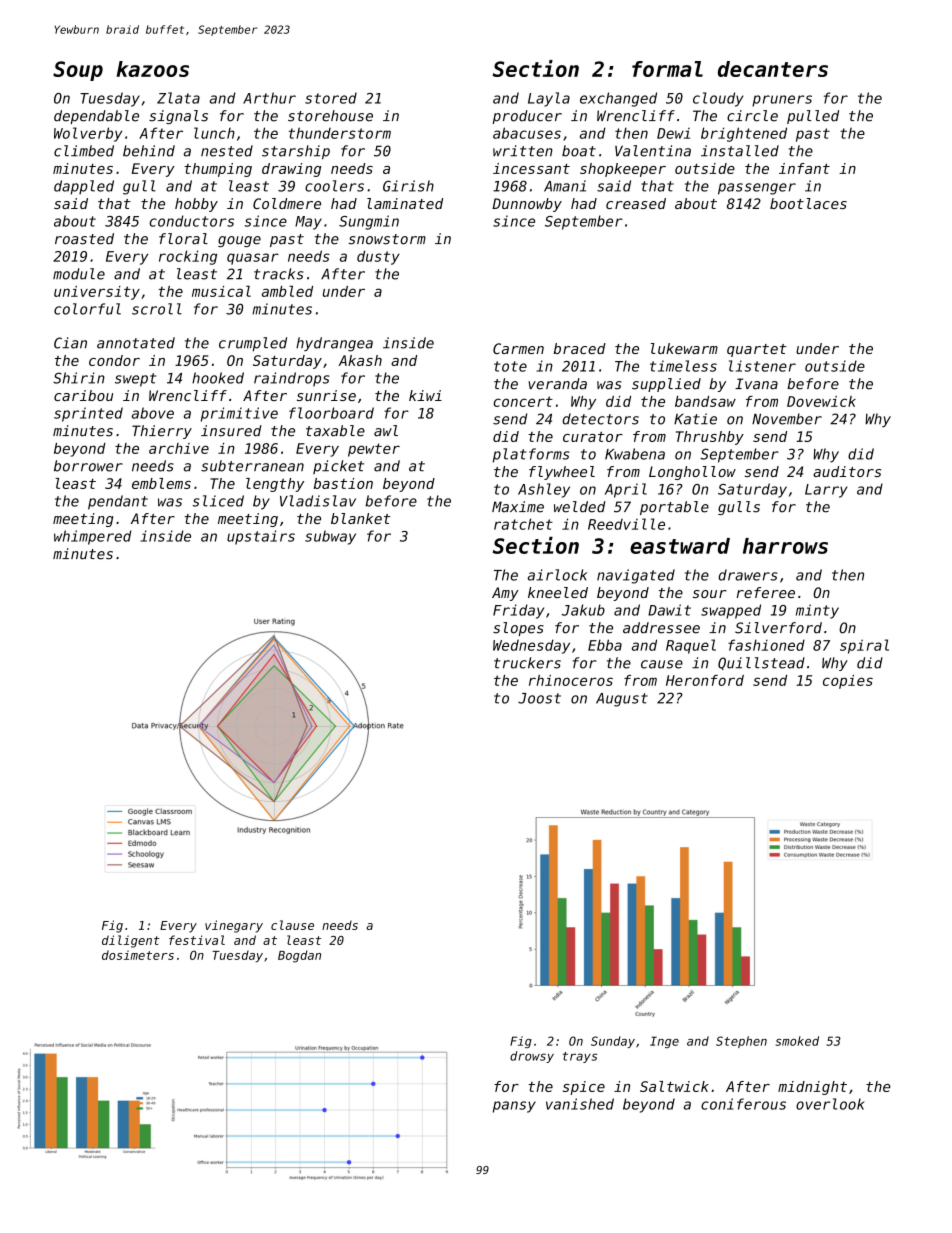 Image resolution: width=952 pixels, height=1233 pixels. I want to click on stored, so click(331, 98).
